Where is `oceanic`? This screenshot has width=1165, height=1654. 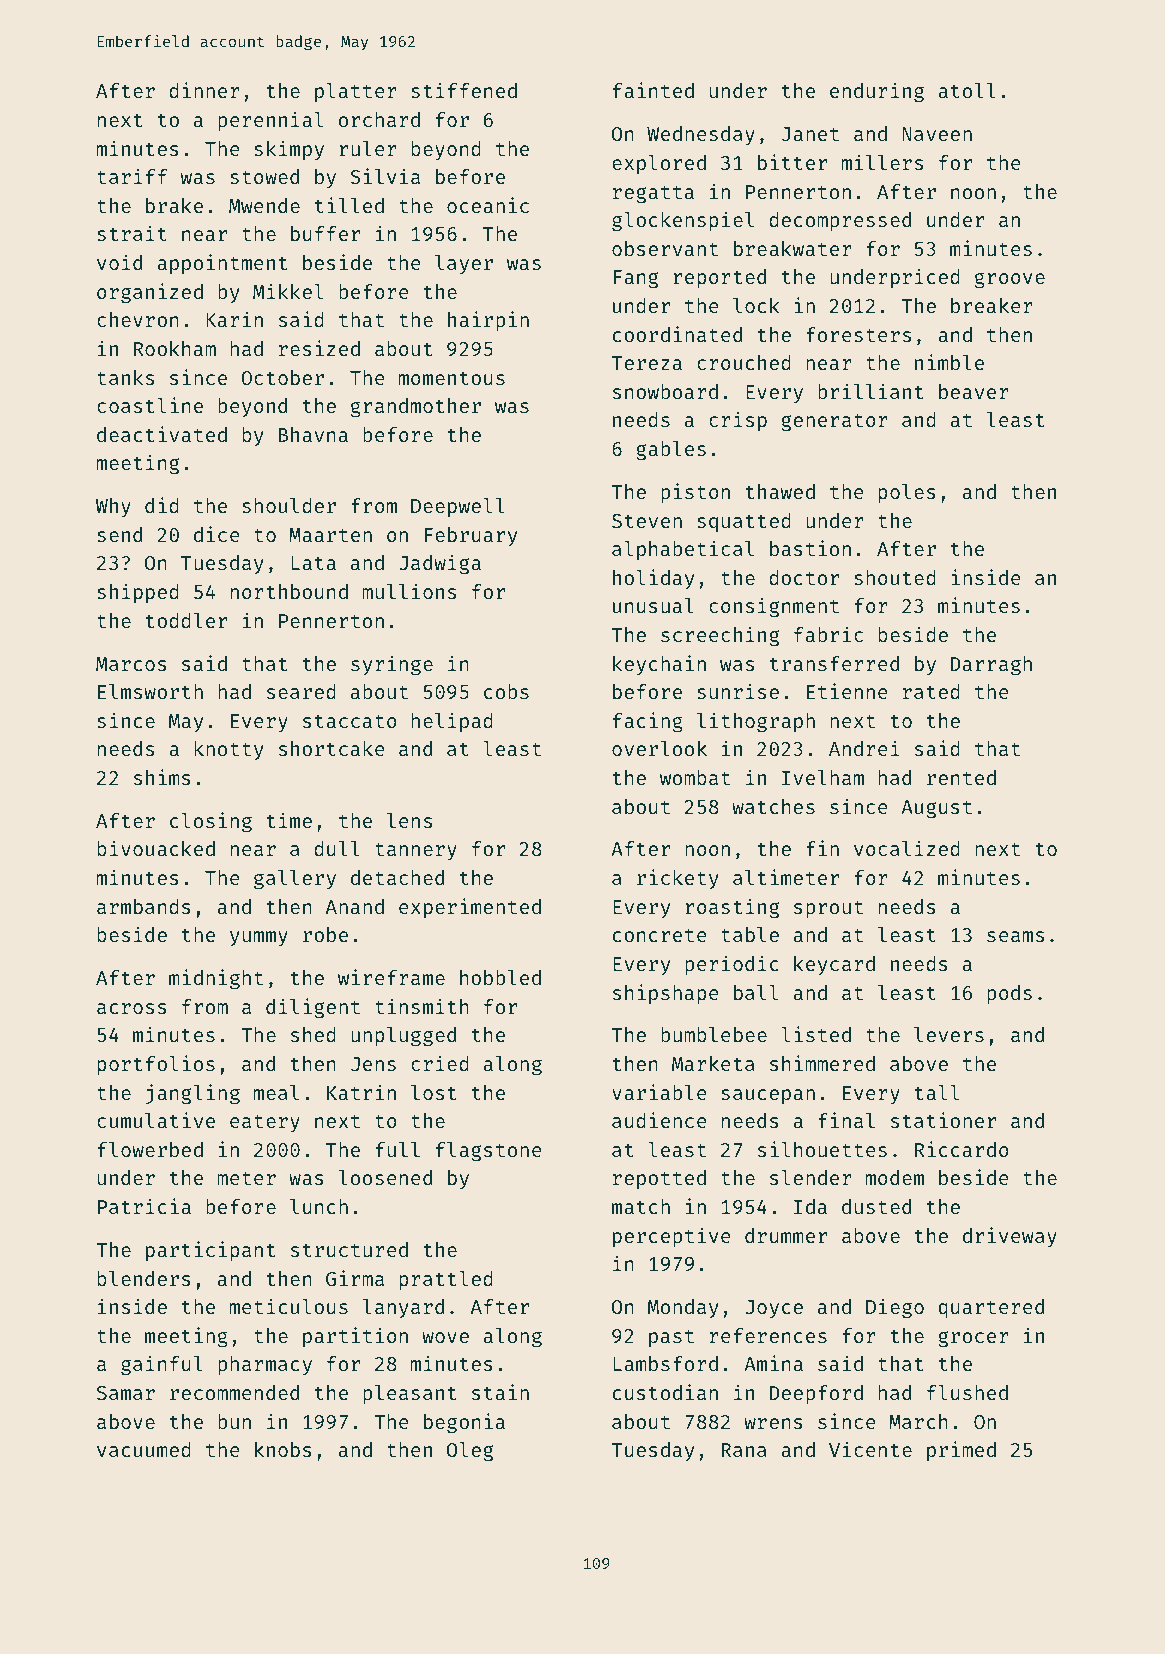
oceanic is located at coordinates (488, 205).
